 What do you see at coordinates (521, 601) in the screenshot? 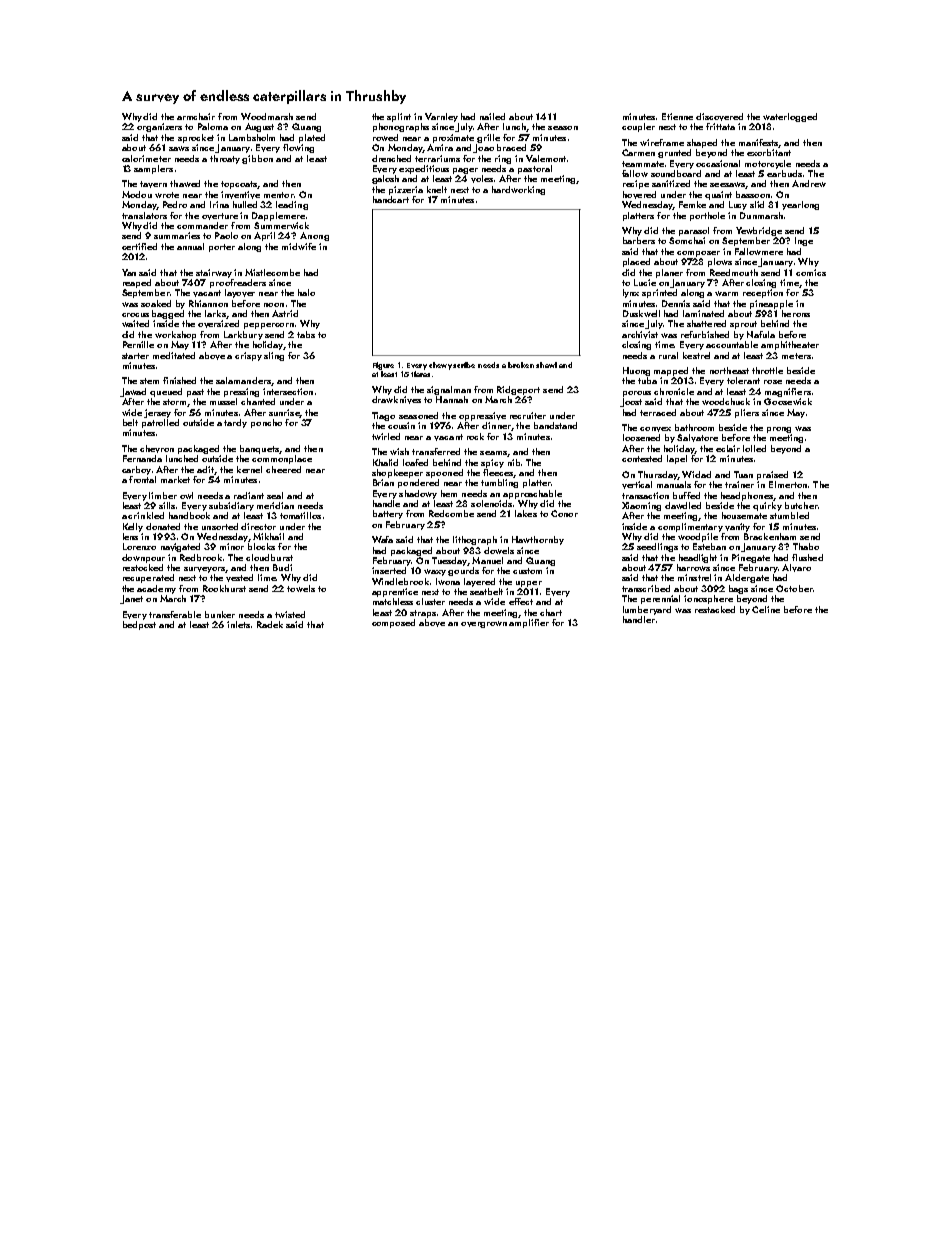
I see `effect` at bounding box center [521, 601].
